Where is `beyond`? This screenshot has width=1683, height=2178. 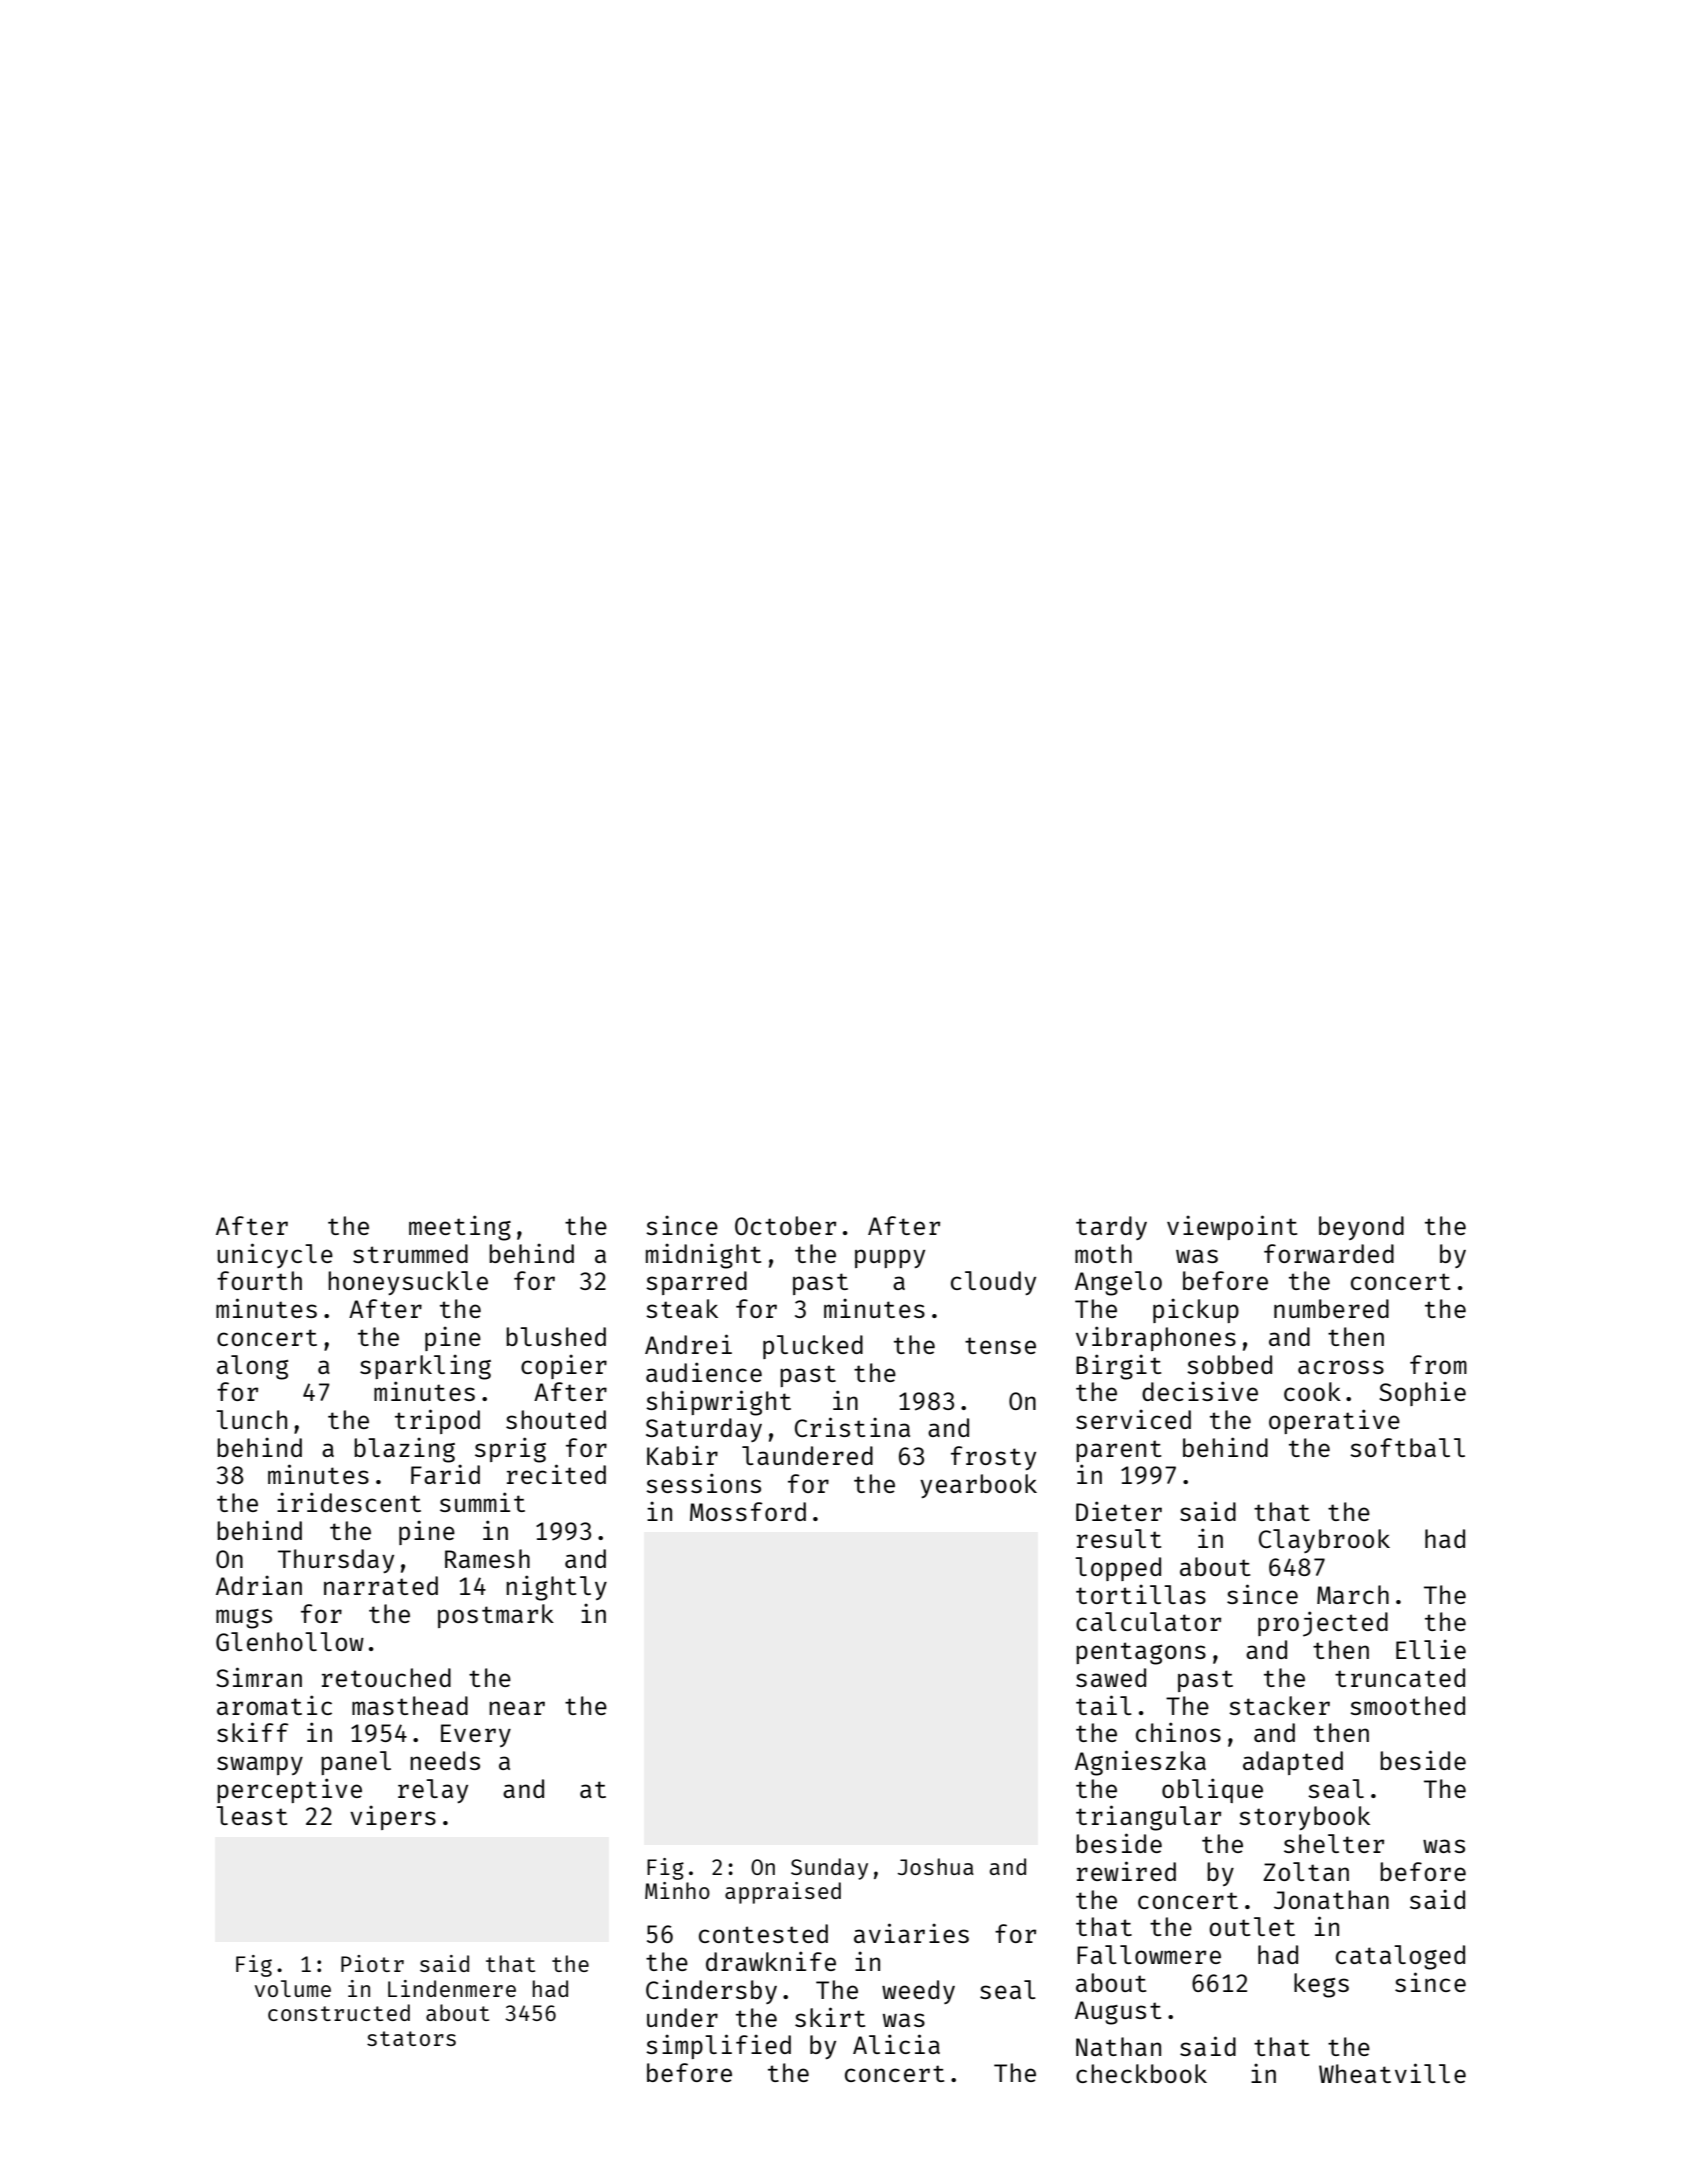 beyond is located at coordinates (1361, 1228).
